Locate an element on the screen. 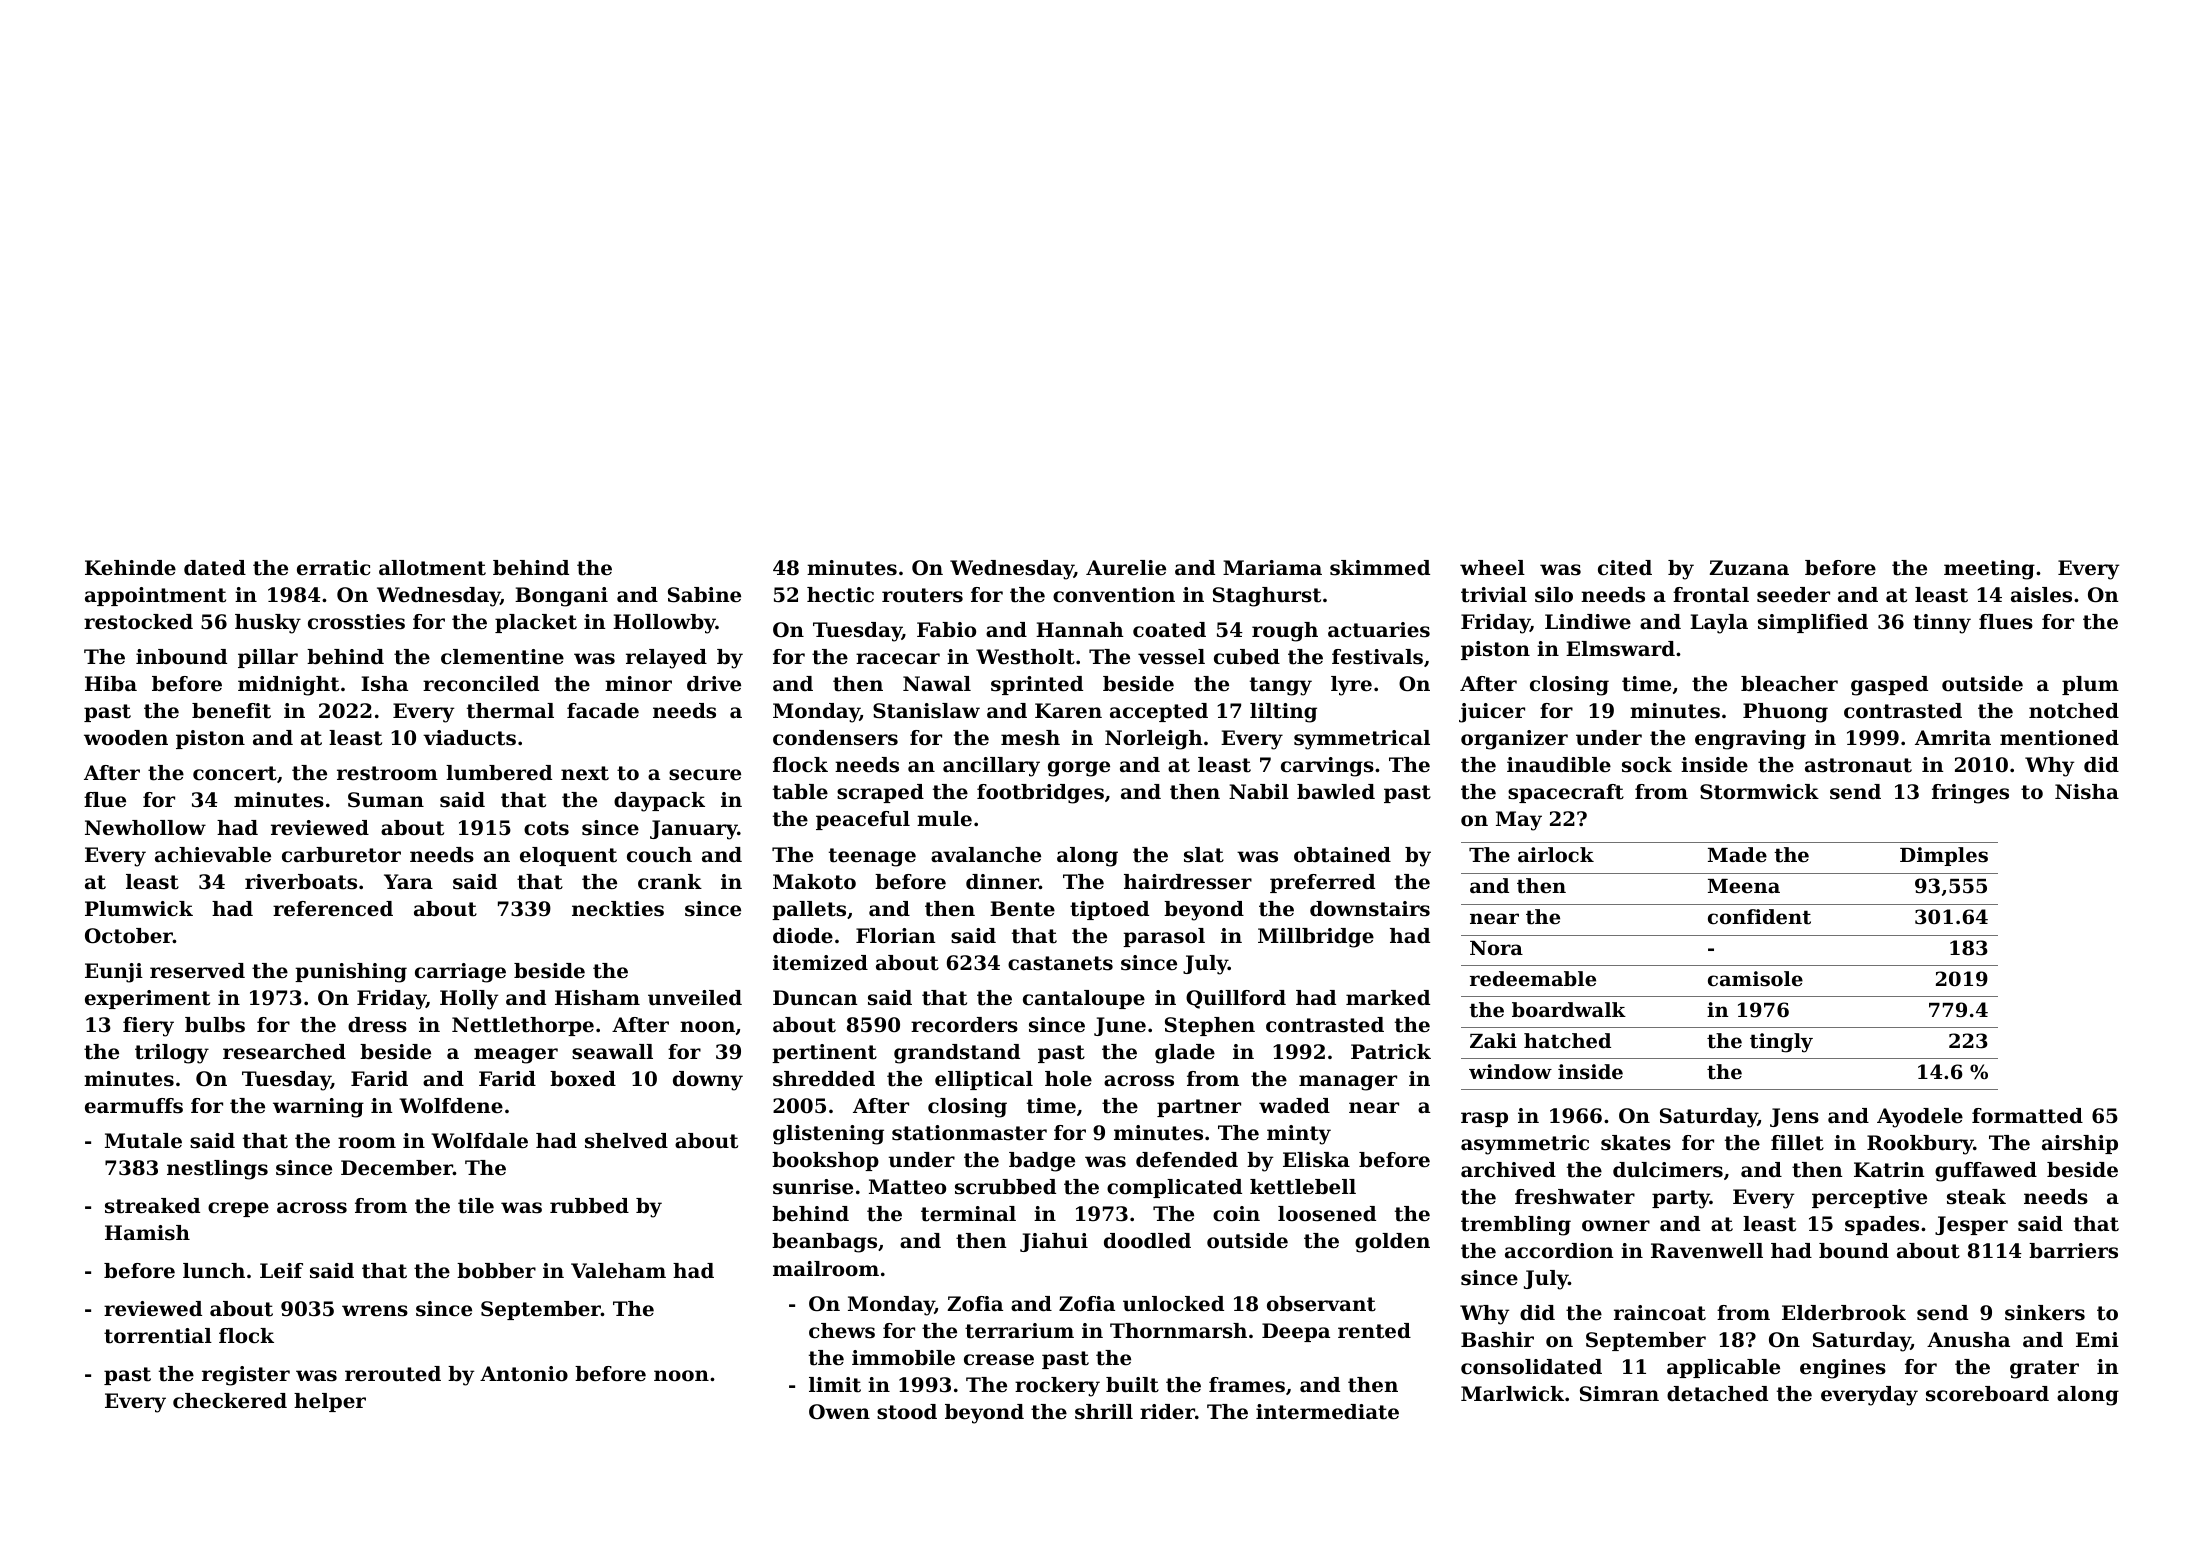 The image size is (2203, 1558). accepted is located at coordinates (1159, 712).
